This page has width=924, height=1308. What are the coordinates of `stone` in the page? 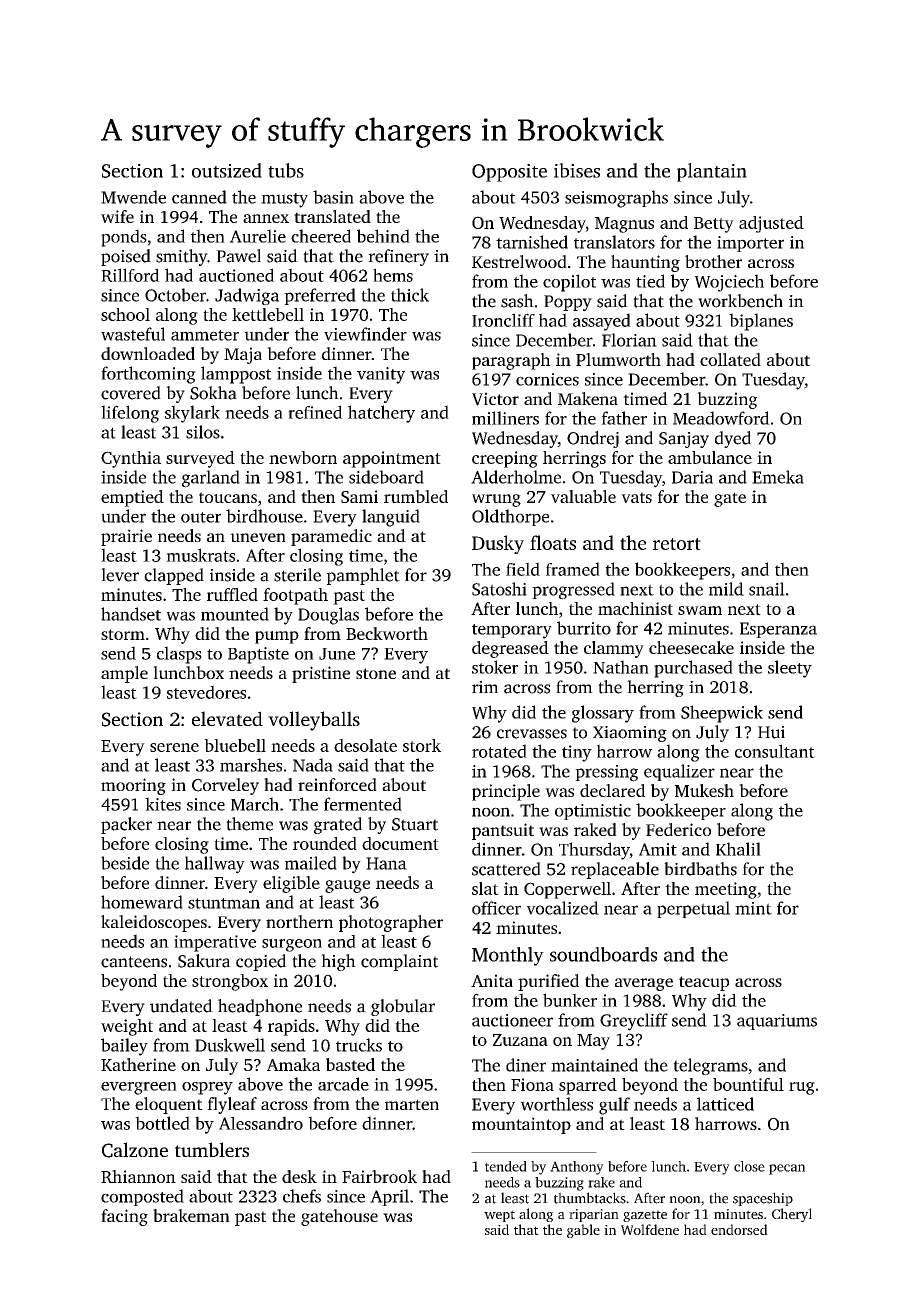 It's located at (376, 673).
